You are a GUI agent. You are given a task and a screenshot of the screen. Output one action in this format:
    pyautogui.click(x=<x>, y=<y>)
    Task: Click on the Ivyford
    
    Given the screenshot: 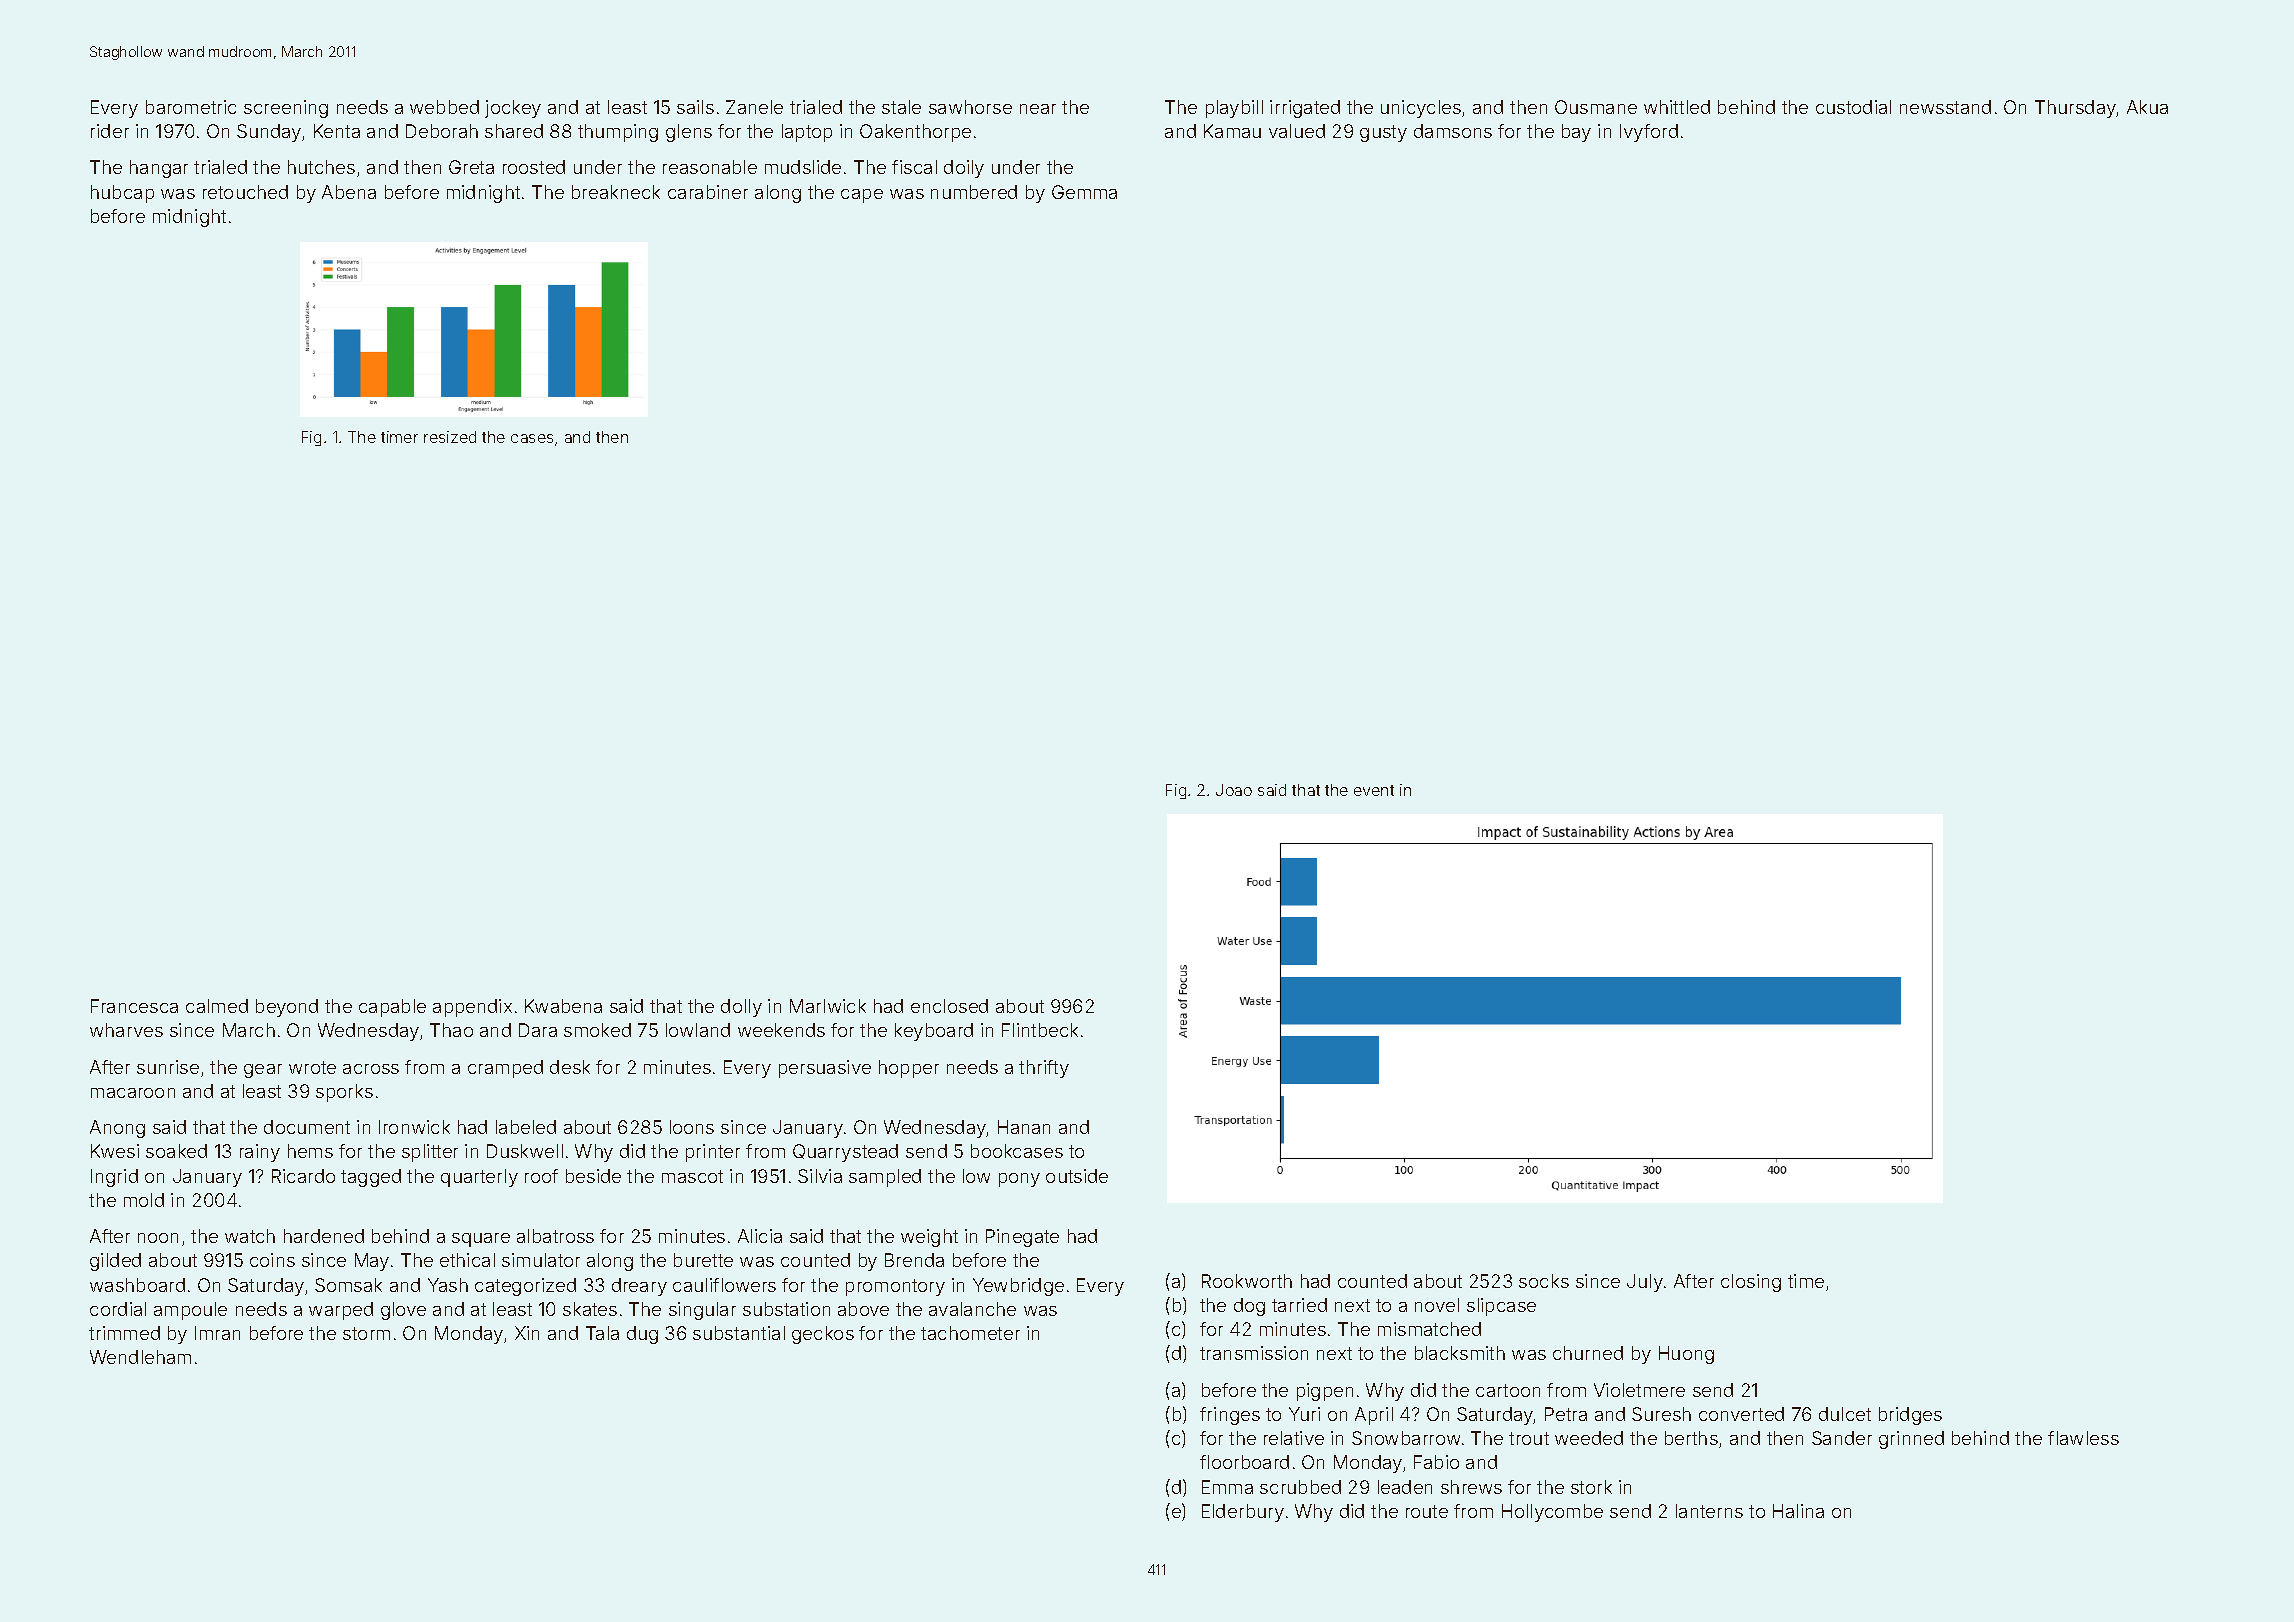 What is the action you would take?
    pyautogui.click(x=1649, y=133)
